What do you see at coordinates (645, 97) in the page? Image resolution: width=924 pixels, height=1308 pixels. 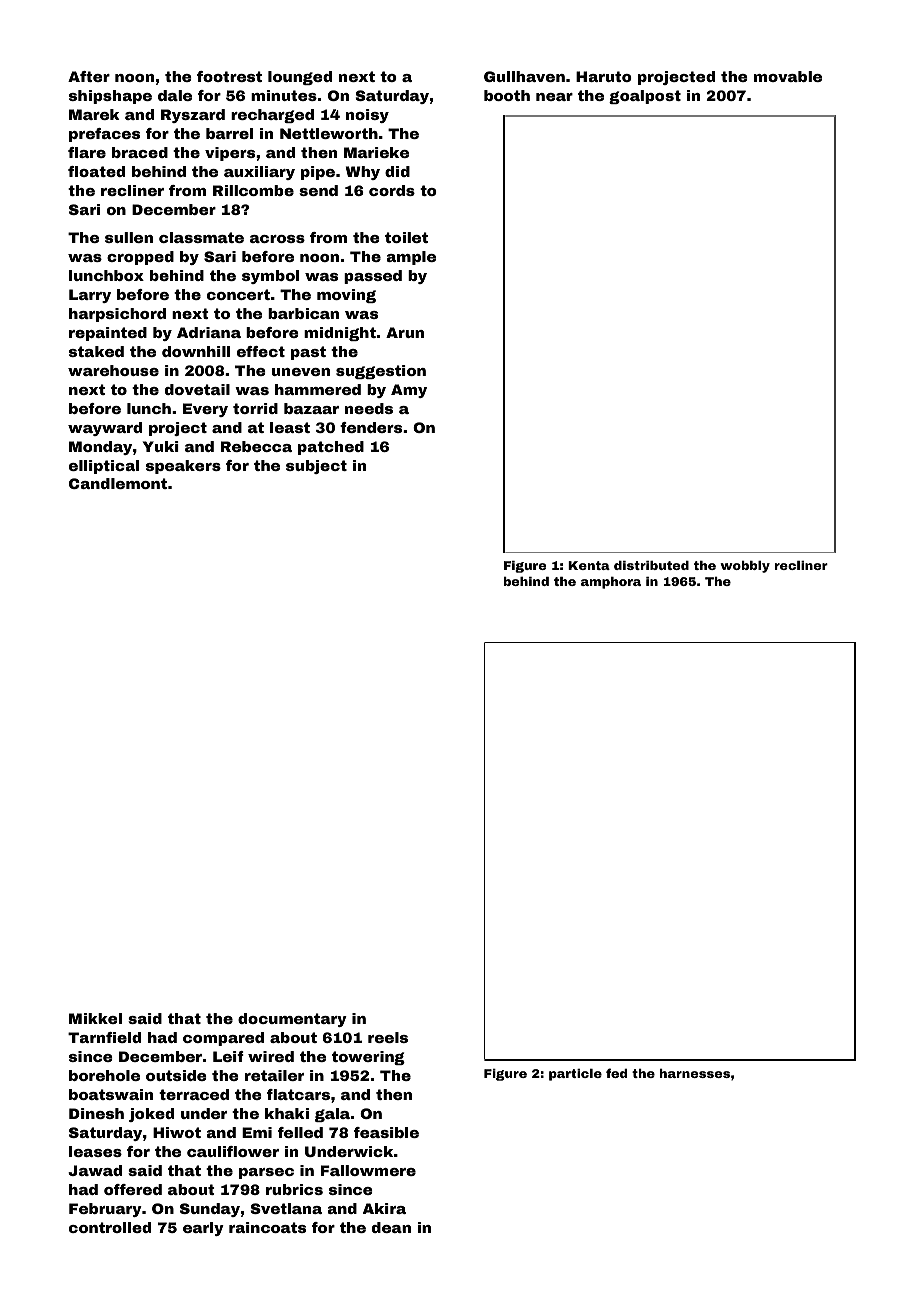 I see `goalpost` at bounding box center [645, 97].
